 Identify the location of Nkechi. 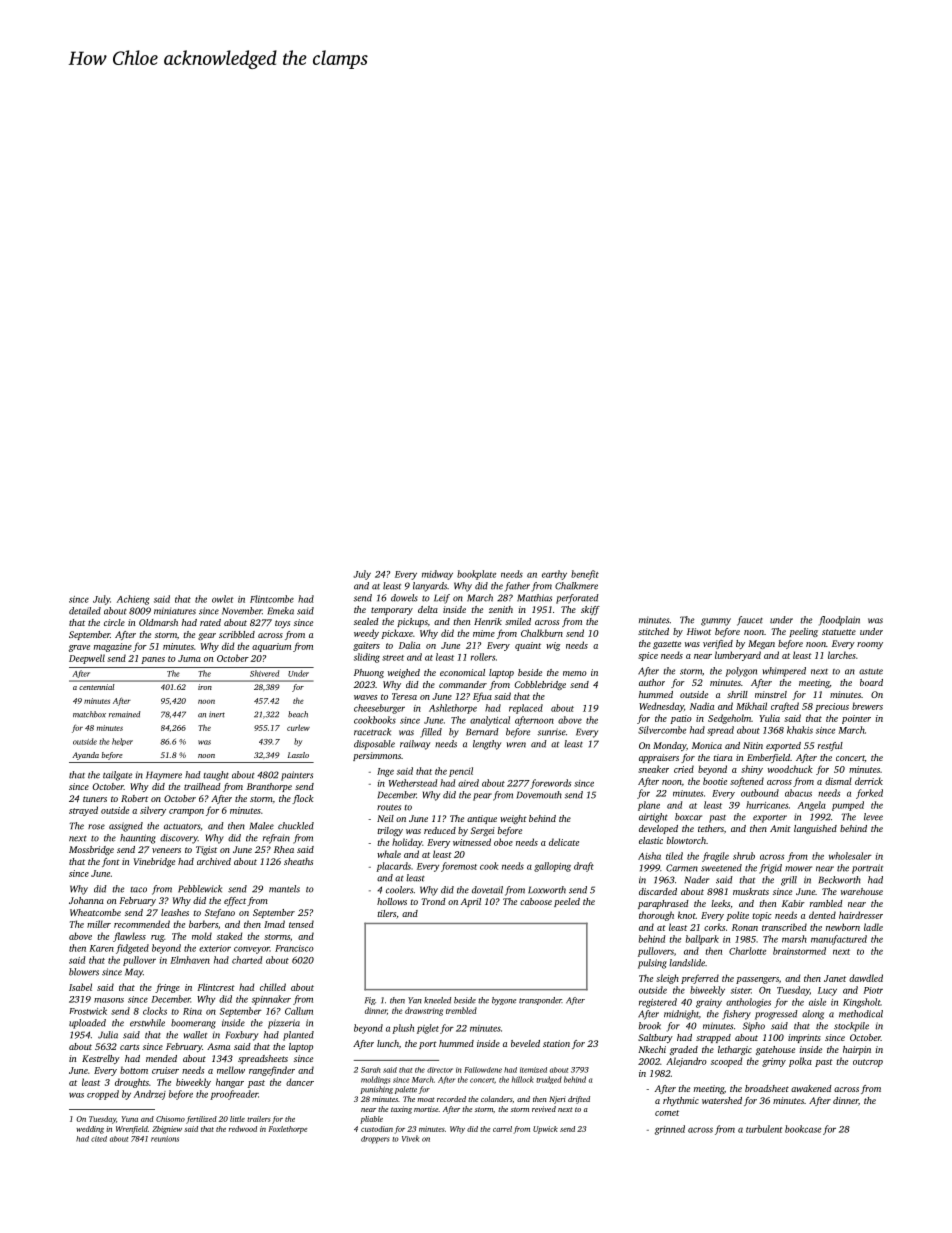
(652, 1049).
